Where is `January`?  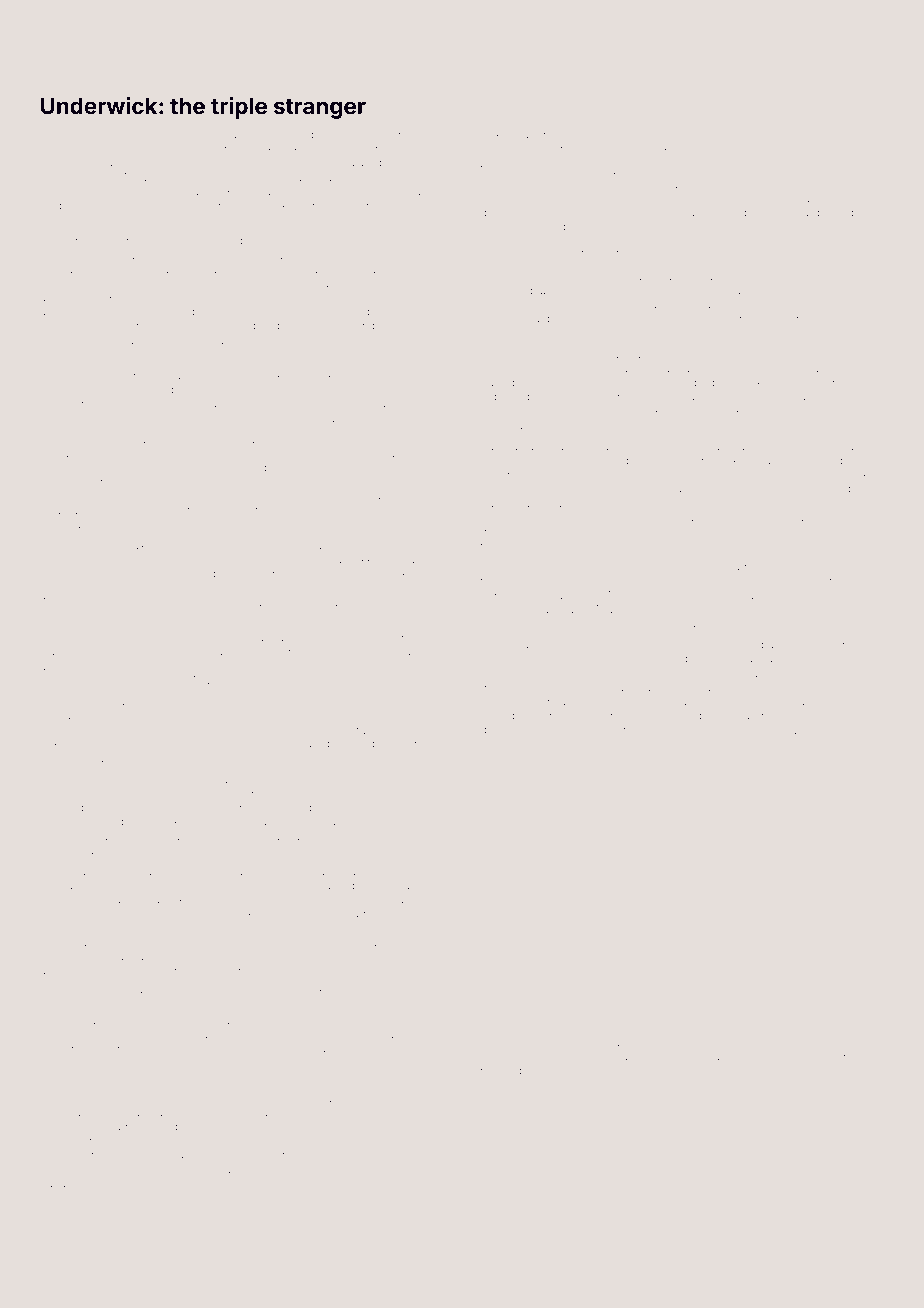 January is located at coordinates (503, 1057).
